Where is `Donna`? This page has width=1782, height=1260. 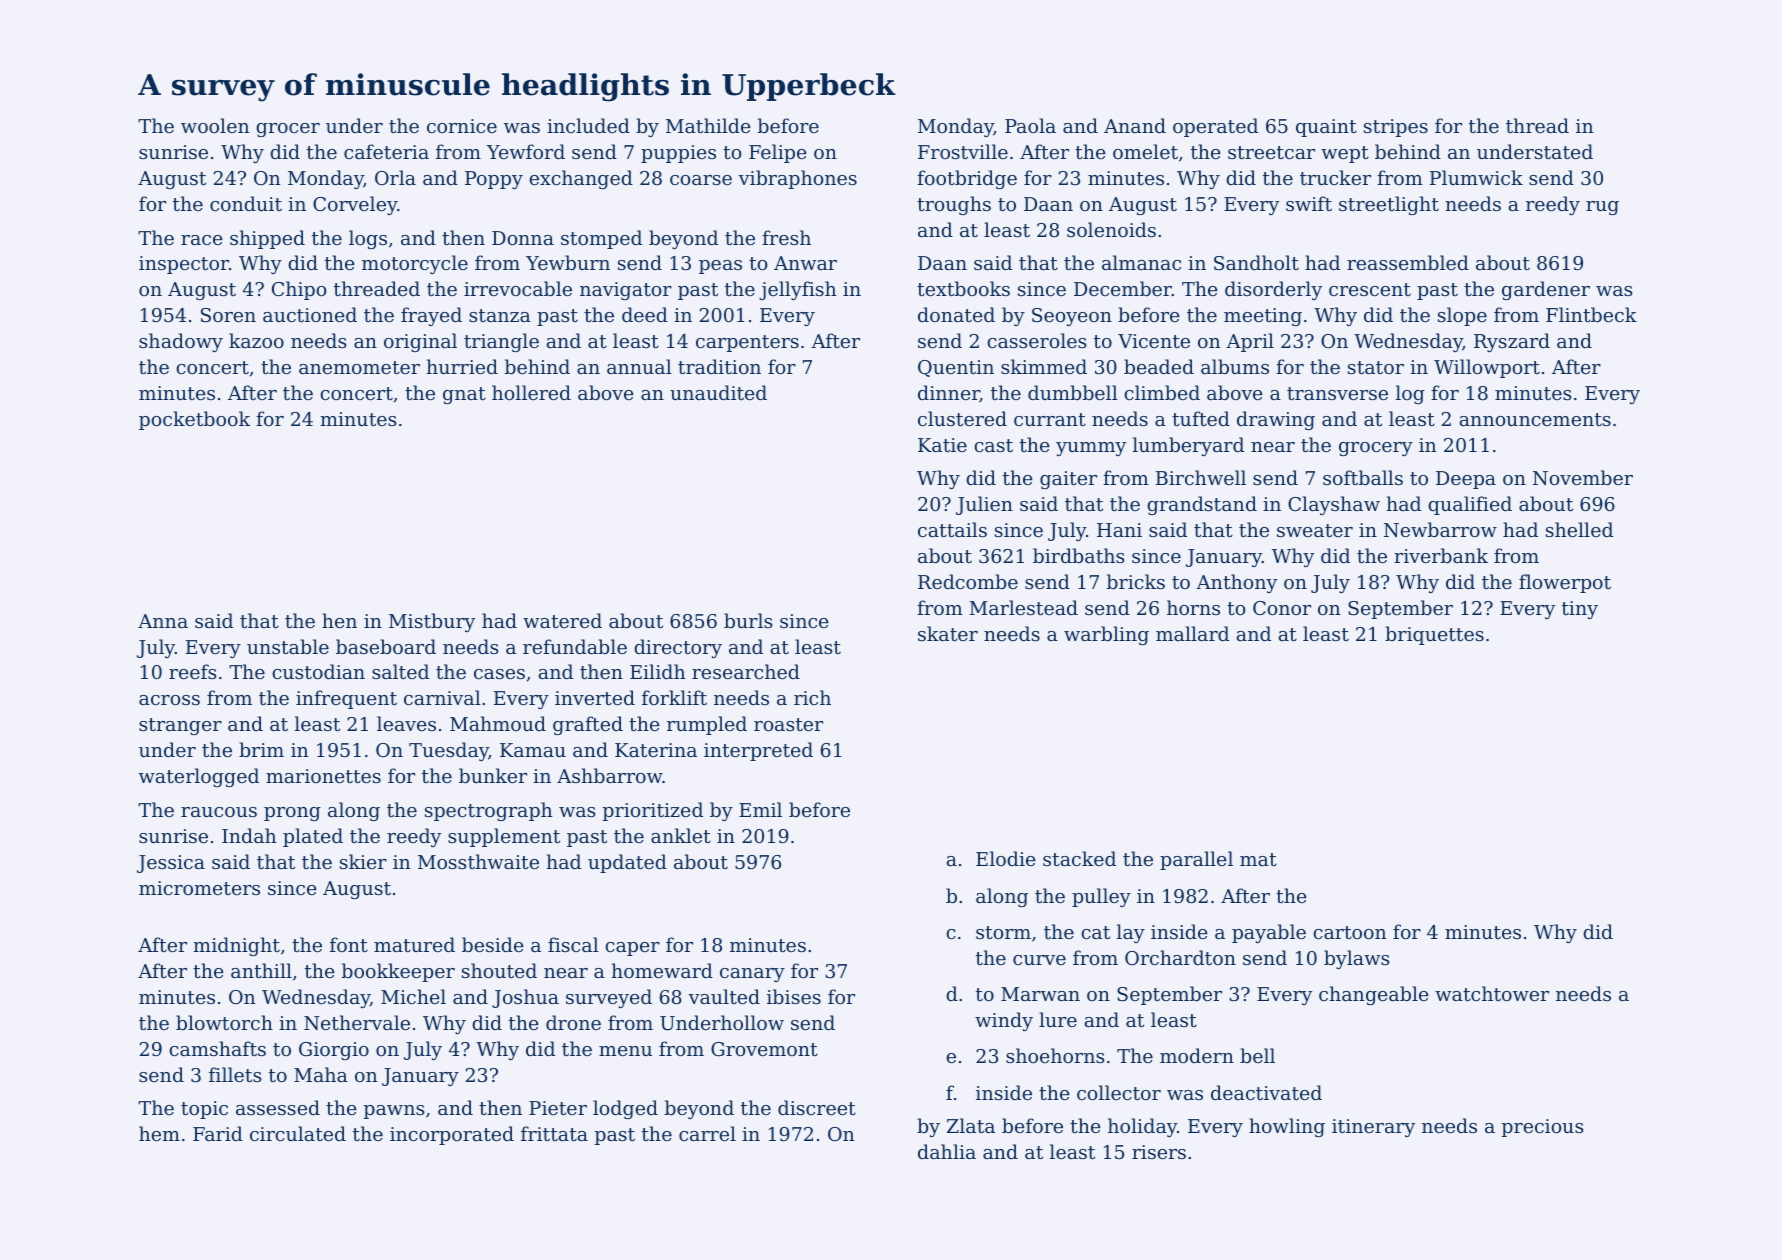
Donna is located at coordinates (523, 238).
